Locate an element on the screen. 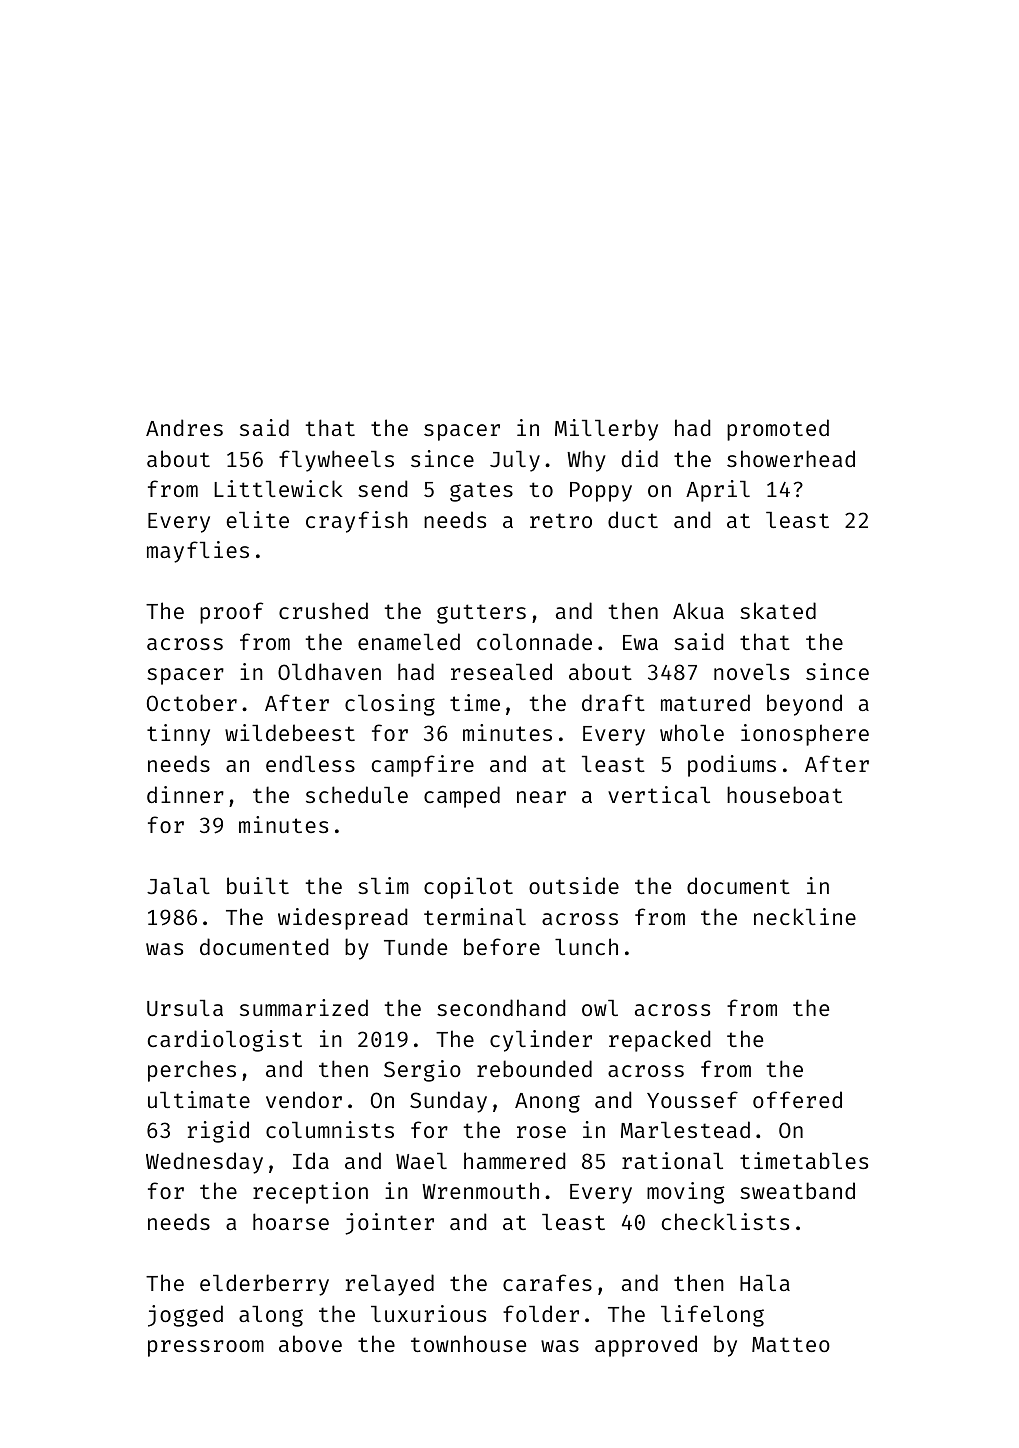 The width and height of the screenshot is (1019, 1448). April is located at coordinates (718, 491).
